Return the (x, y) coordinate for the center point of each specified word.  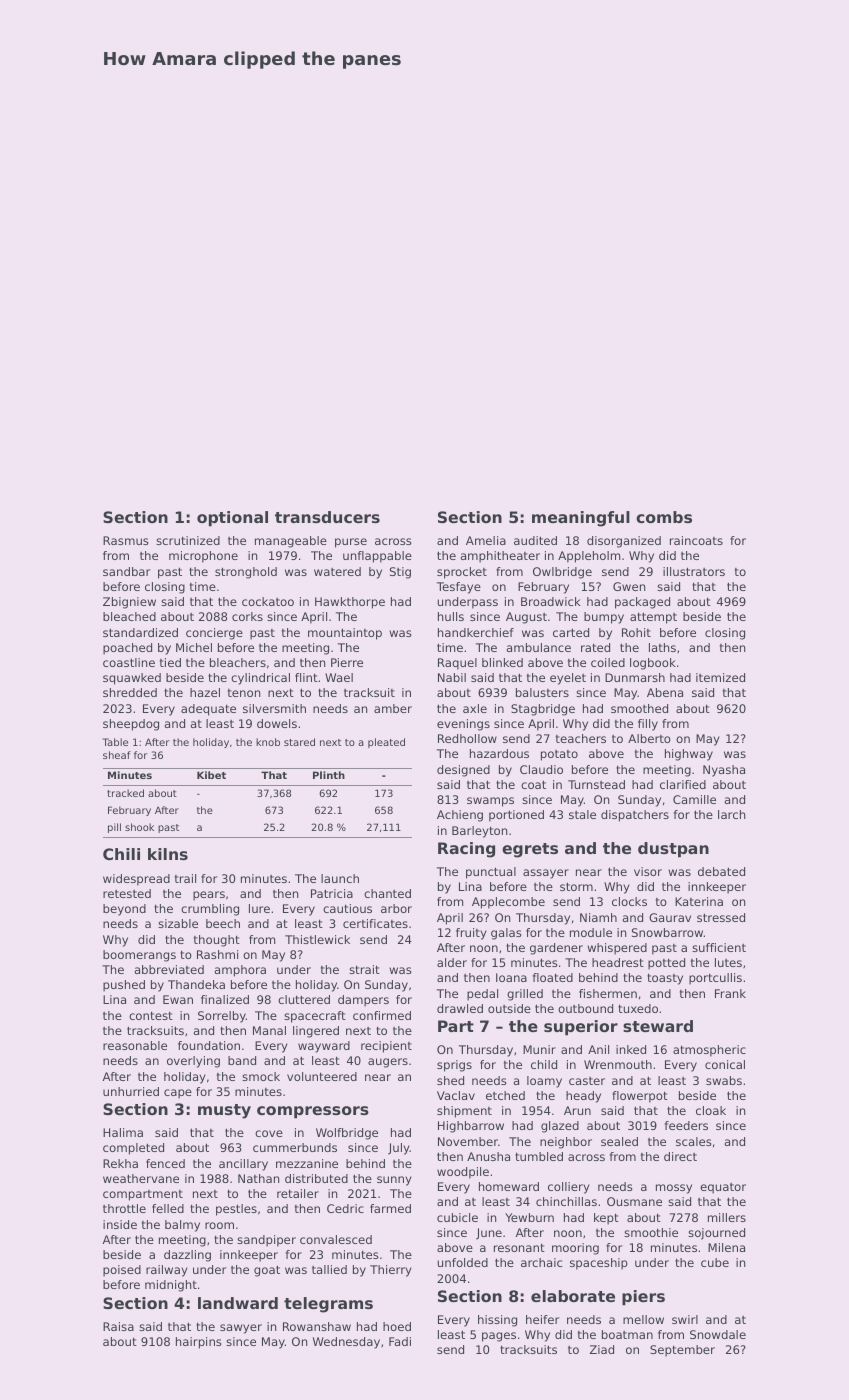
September (682, 1351)
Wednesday (346, 1343)
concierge (214, 634)
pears (209, 896)
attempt (653, 618)
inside (120, 1224)
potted (666, 964)
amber (393, 708)
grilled (525, 995)
